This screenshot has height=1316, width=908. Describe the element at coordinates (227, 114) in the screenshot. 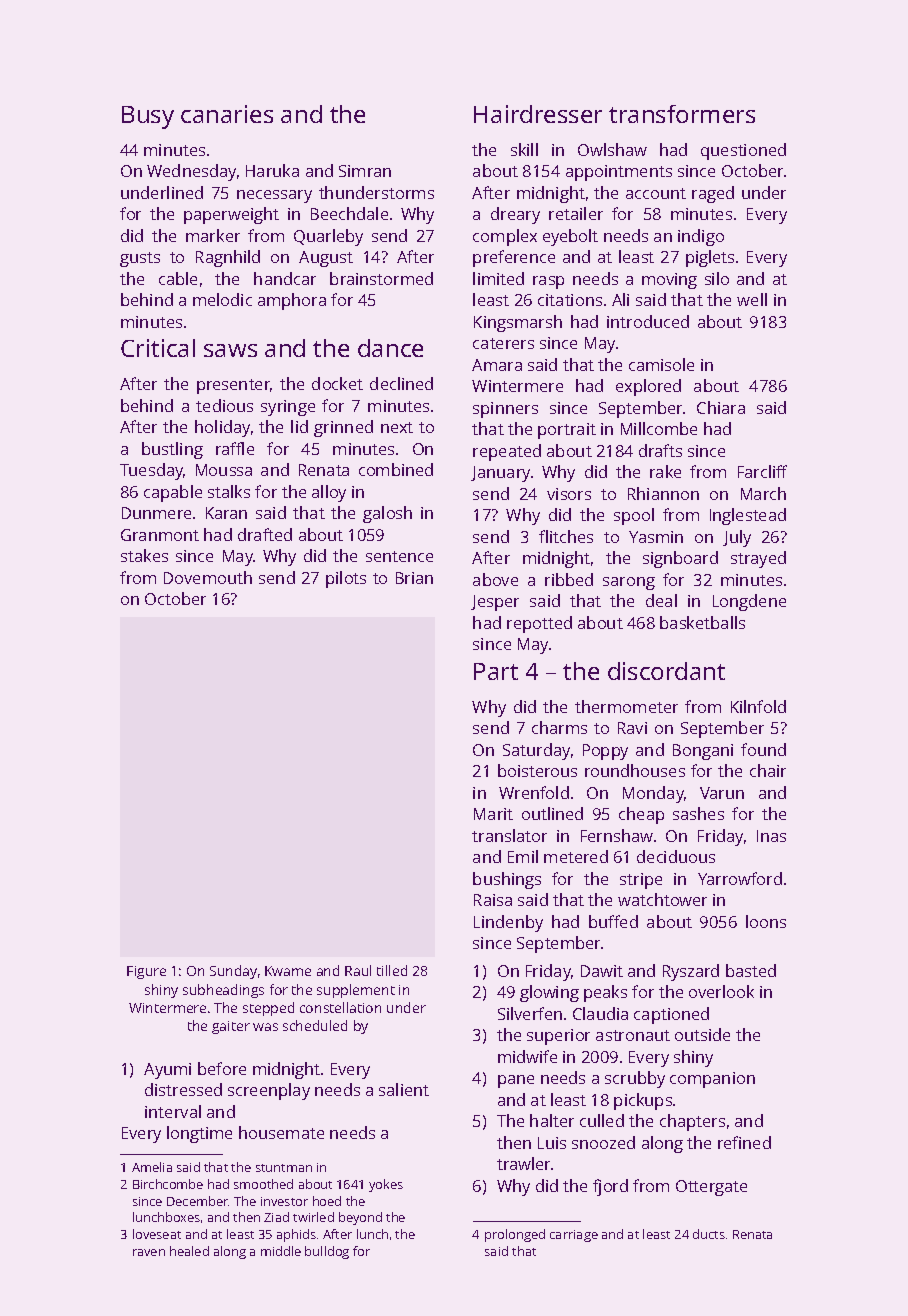

I see `canaries` at that location.
